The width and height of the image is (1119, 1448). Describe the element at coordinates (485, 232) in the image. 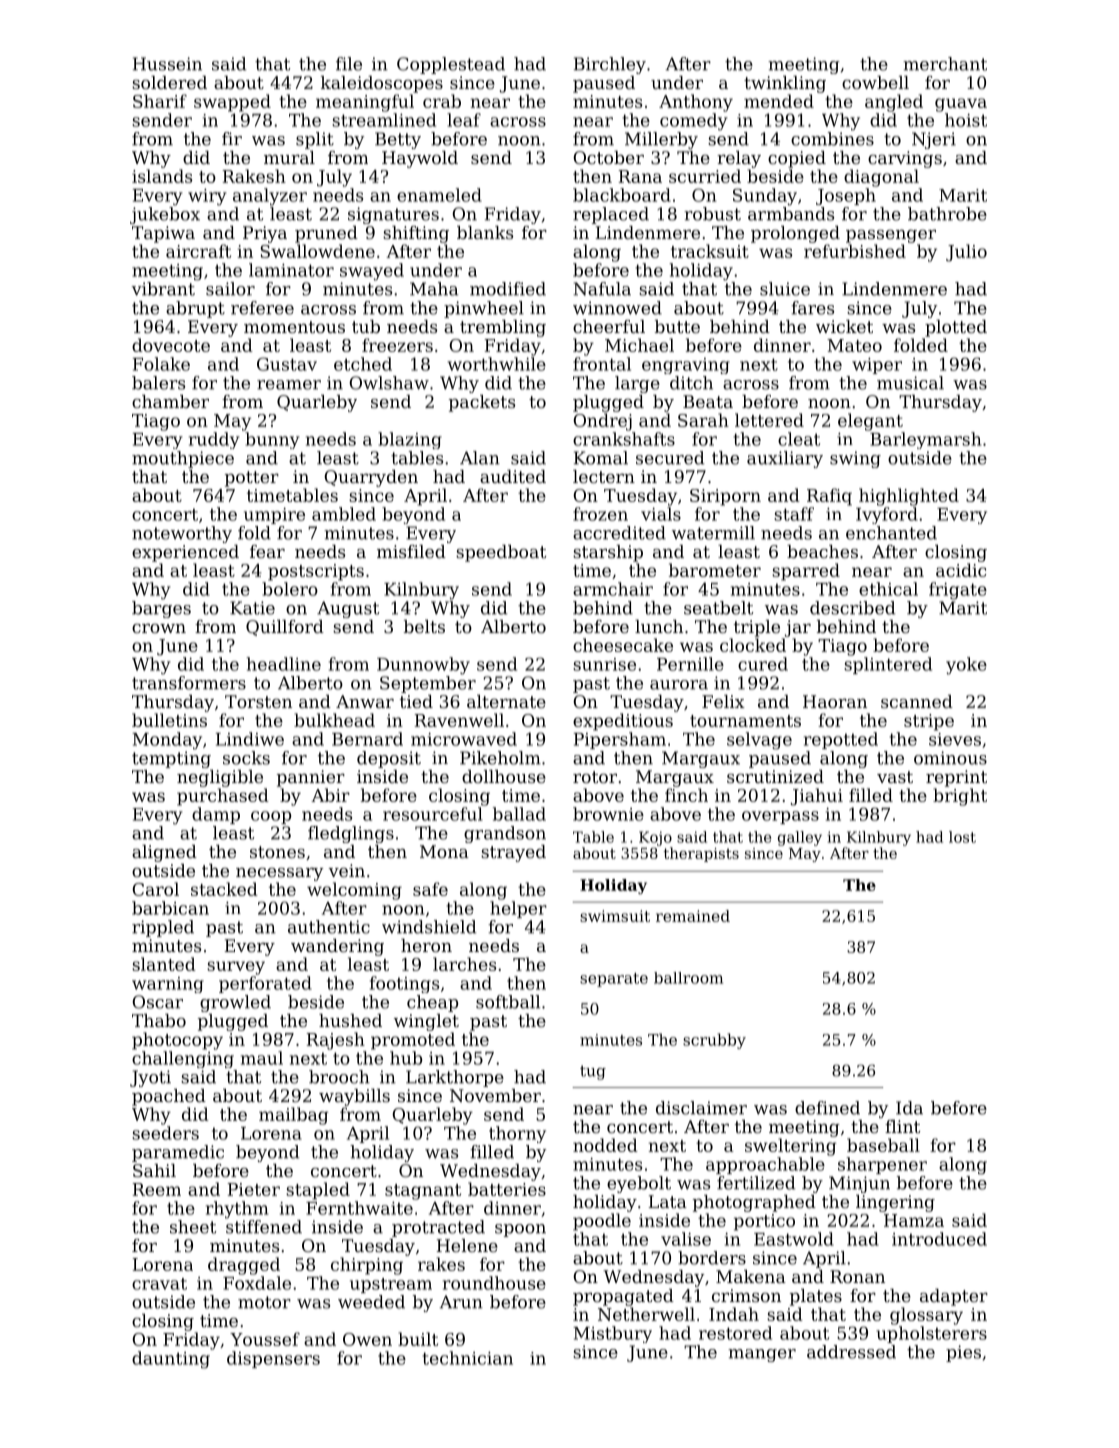

I see `blanks` at that location.
